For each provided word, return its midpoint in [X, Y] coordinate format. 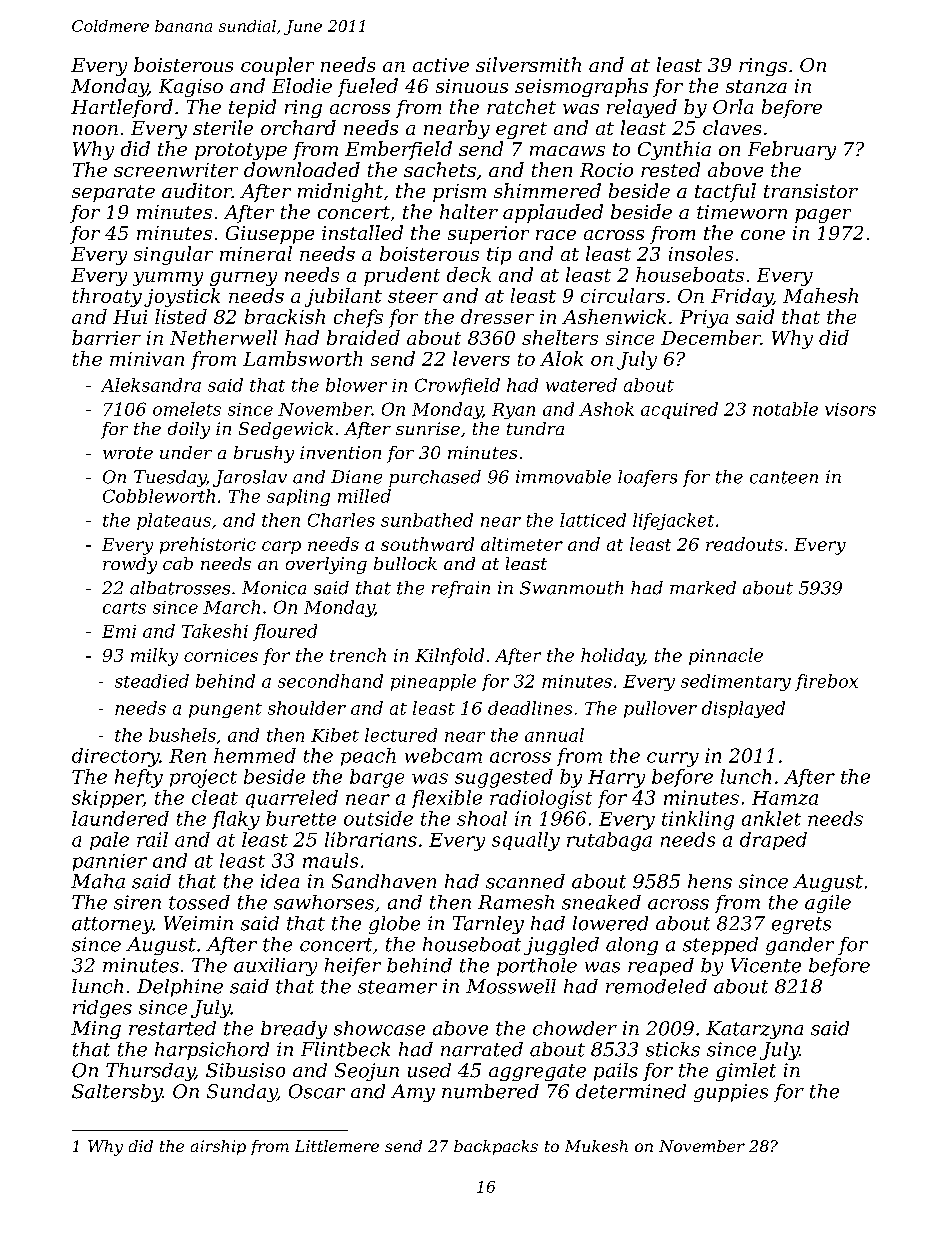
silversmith [528, 64]
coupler [277, 66]
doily [189, 430]
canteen [784, 477]
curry [673, 759]
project [203, 778]
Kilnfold [449, 656]
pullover [660, 709]
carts [124, 608]
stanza [756, 86]
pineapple [433, 682]
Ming [96, 1030]
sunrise [428, 428]
